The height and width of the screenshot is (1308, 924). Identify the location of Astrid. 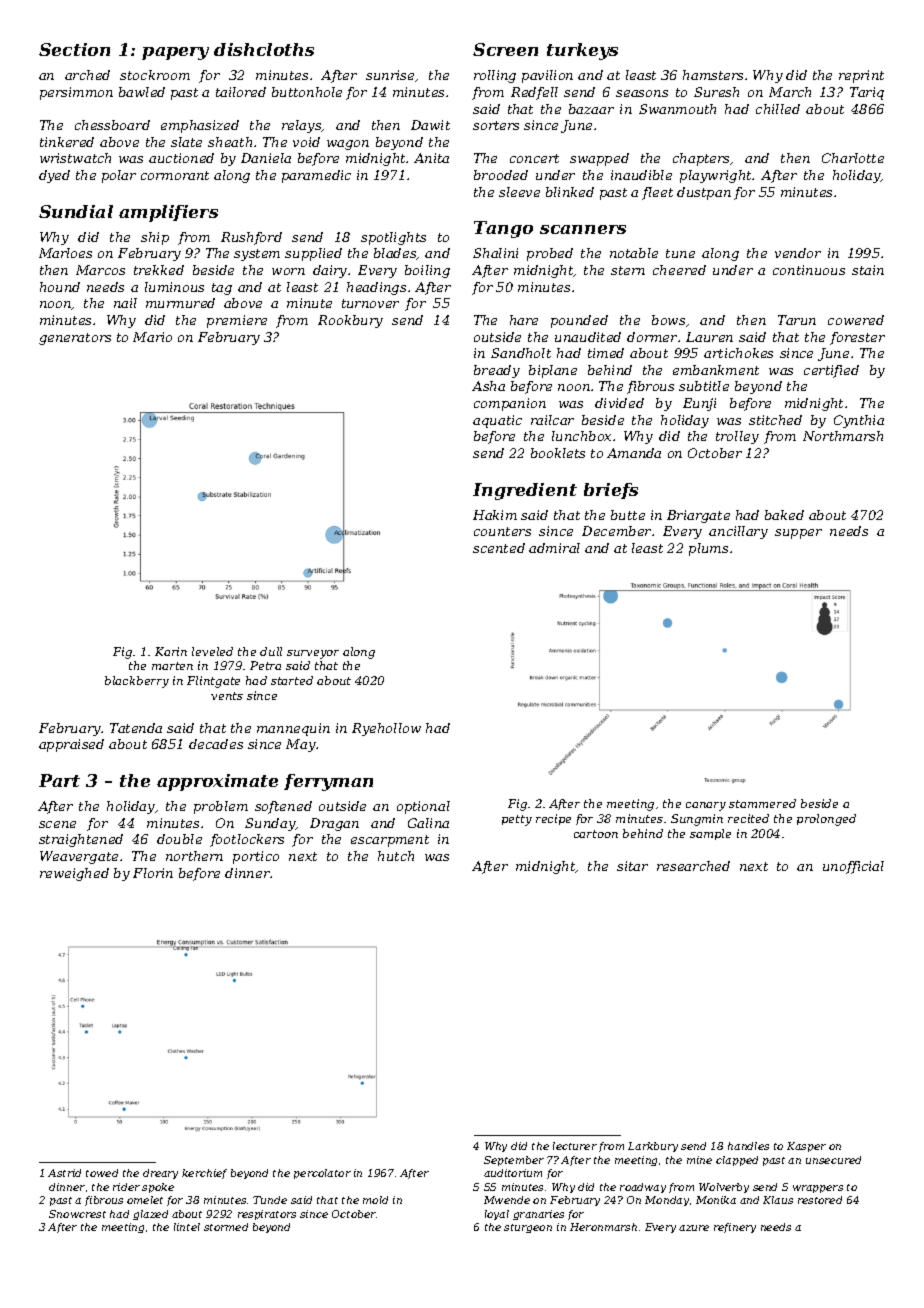
(64, 1173).
